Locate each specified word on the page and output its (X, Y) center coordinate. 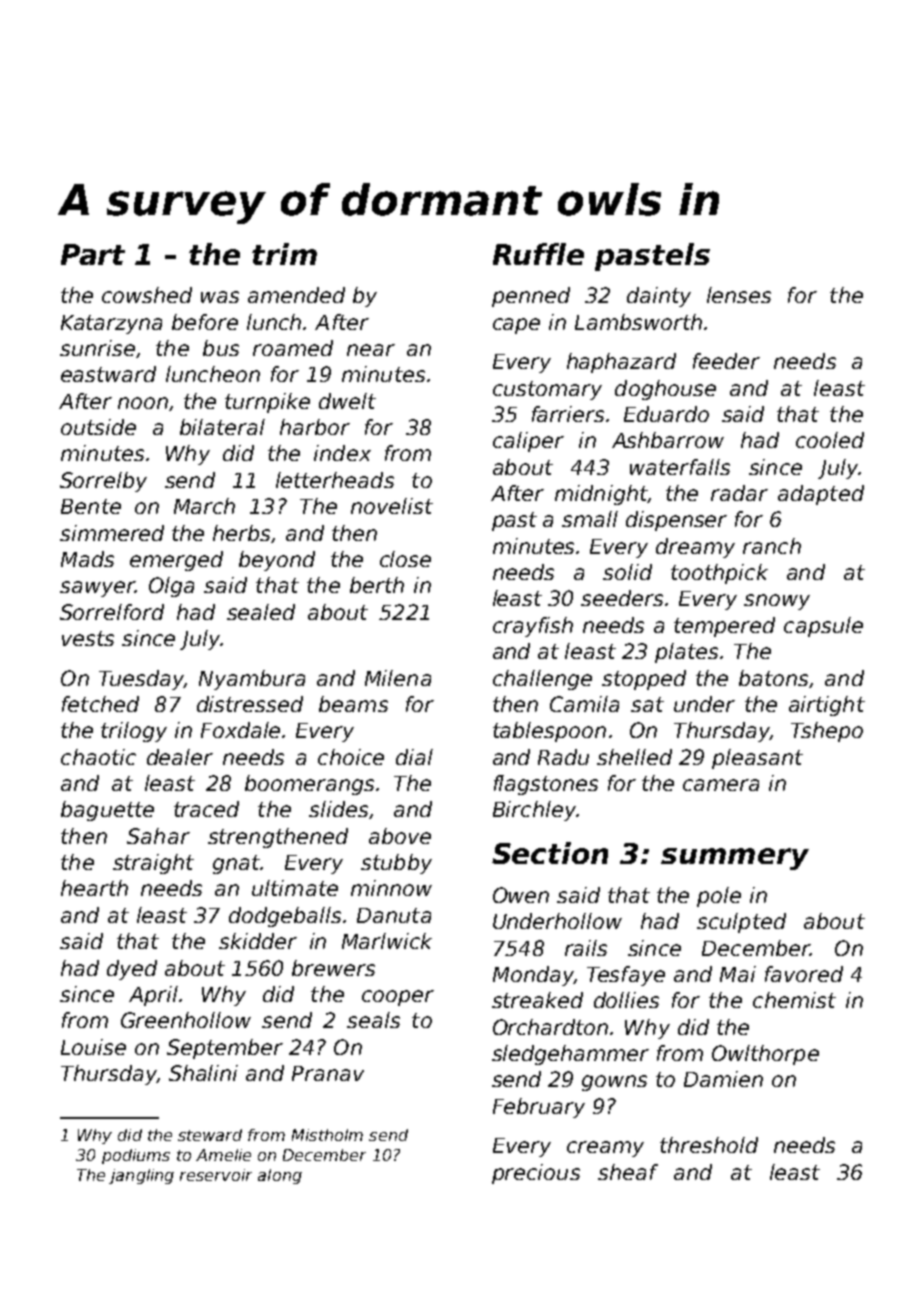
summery (735, 859)
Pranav (328, 1073)
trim (284, 254)
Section (550, 853)
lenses (739, 295)
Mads (87, 559)
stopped (644, 680)
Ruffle (538, 254)
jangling (141, 1176)
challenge (542, 680)
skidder (258, 941)
